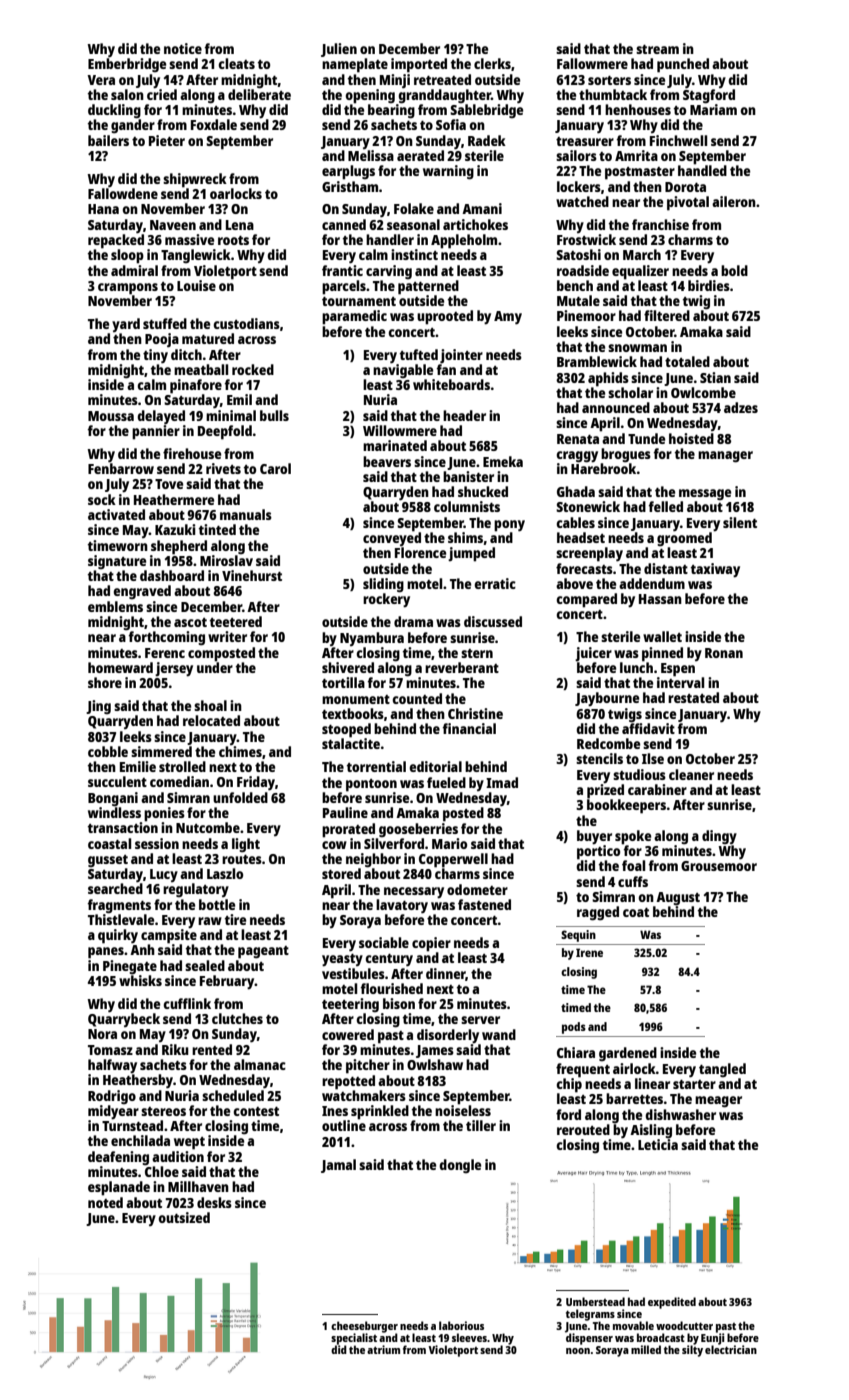 This screenshot has width=849, height=1400. What do you see at coordinates (240, 751) in the screenshot?
I see `chimes` at bounding box center [240, 751].
